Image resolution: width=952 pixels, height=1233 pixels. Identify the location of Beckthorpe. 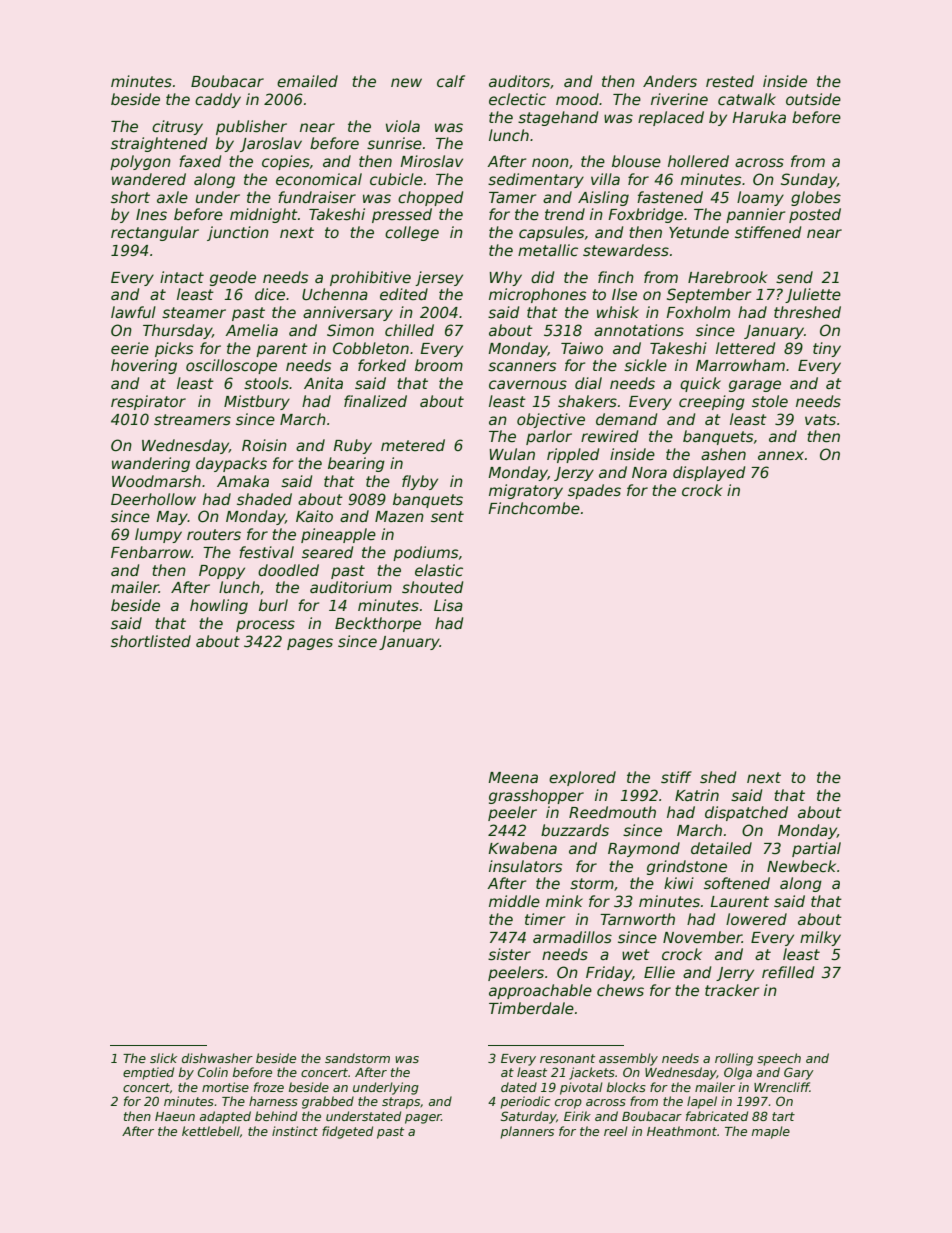
(378, 624).
